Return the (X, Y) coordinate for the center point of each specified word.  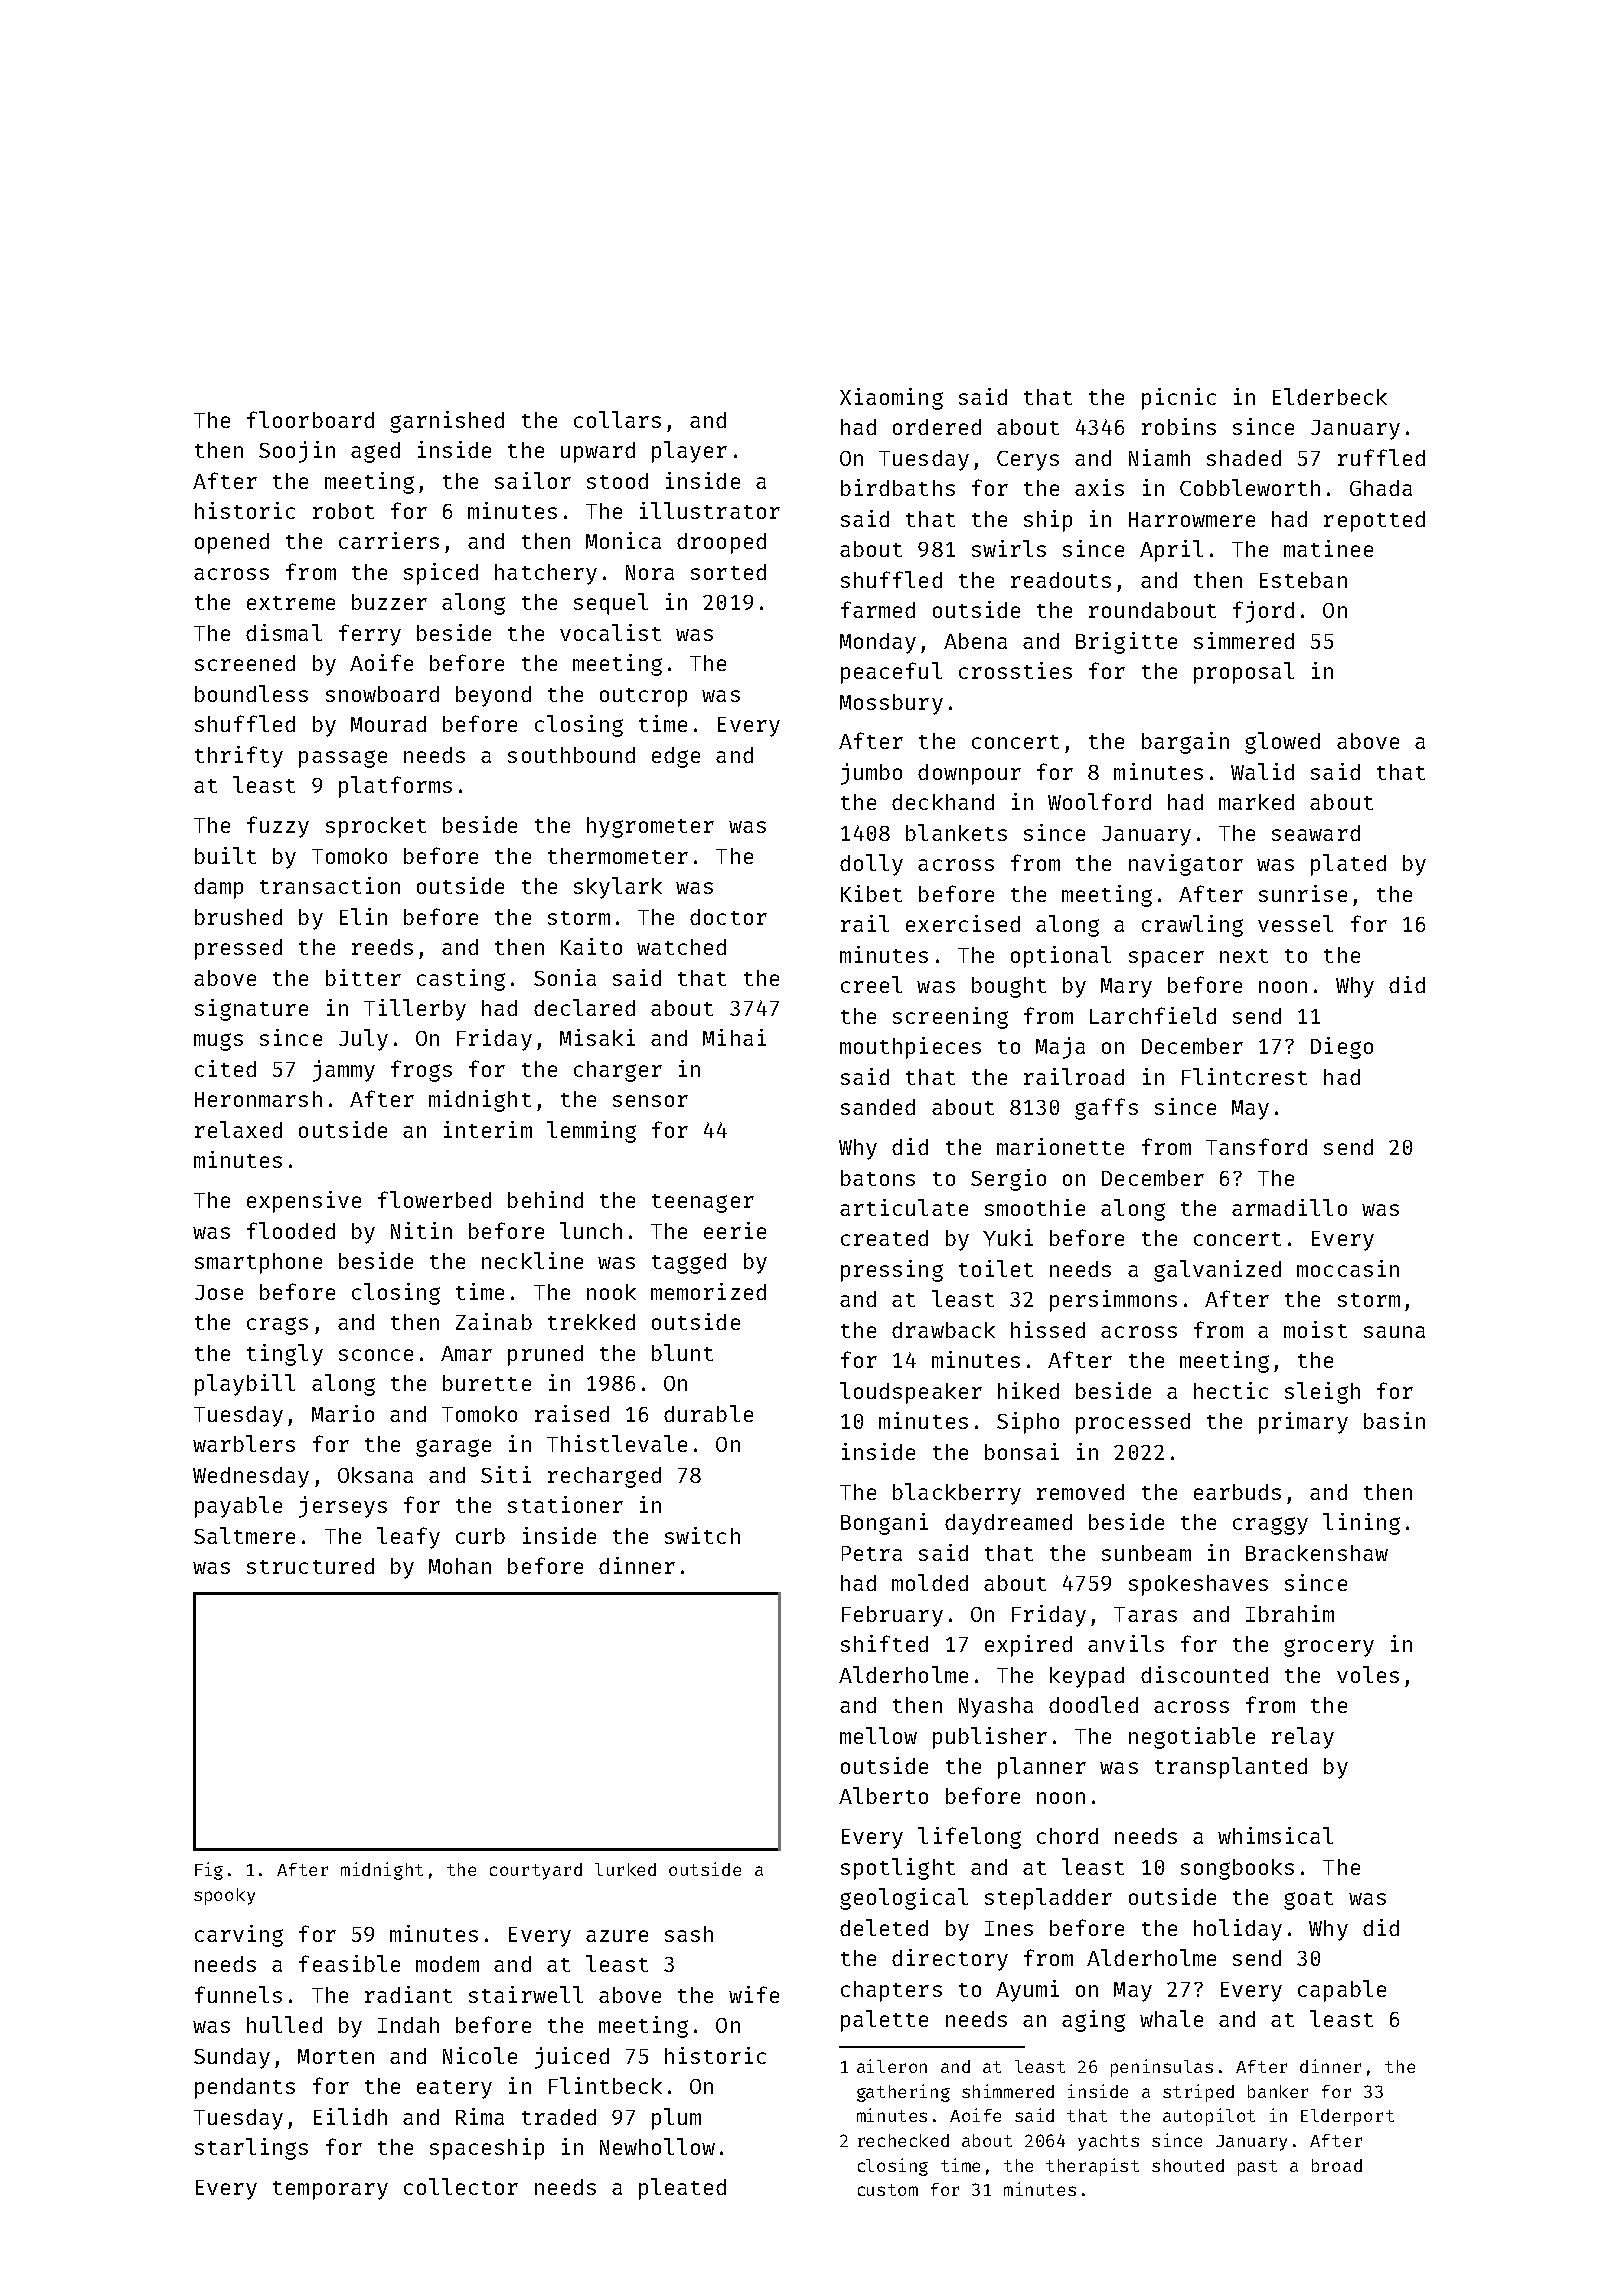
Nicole (480, 2055)
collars (617, 419)
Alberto (883, 1795)
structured (310, 1566)
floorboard (310, 419)
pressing (892, 1271)
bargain (1185, 743)
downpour (969, 774)
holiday (1238, 1930)
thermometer (618, 856)
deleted (884, 1927)
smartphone (258, 1263)
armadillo (1289, 1207)
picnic (1179, 399)
